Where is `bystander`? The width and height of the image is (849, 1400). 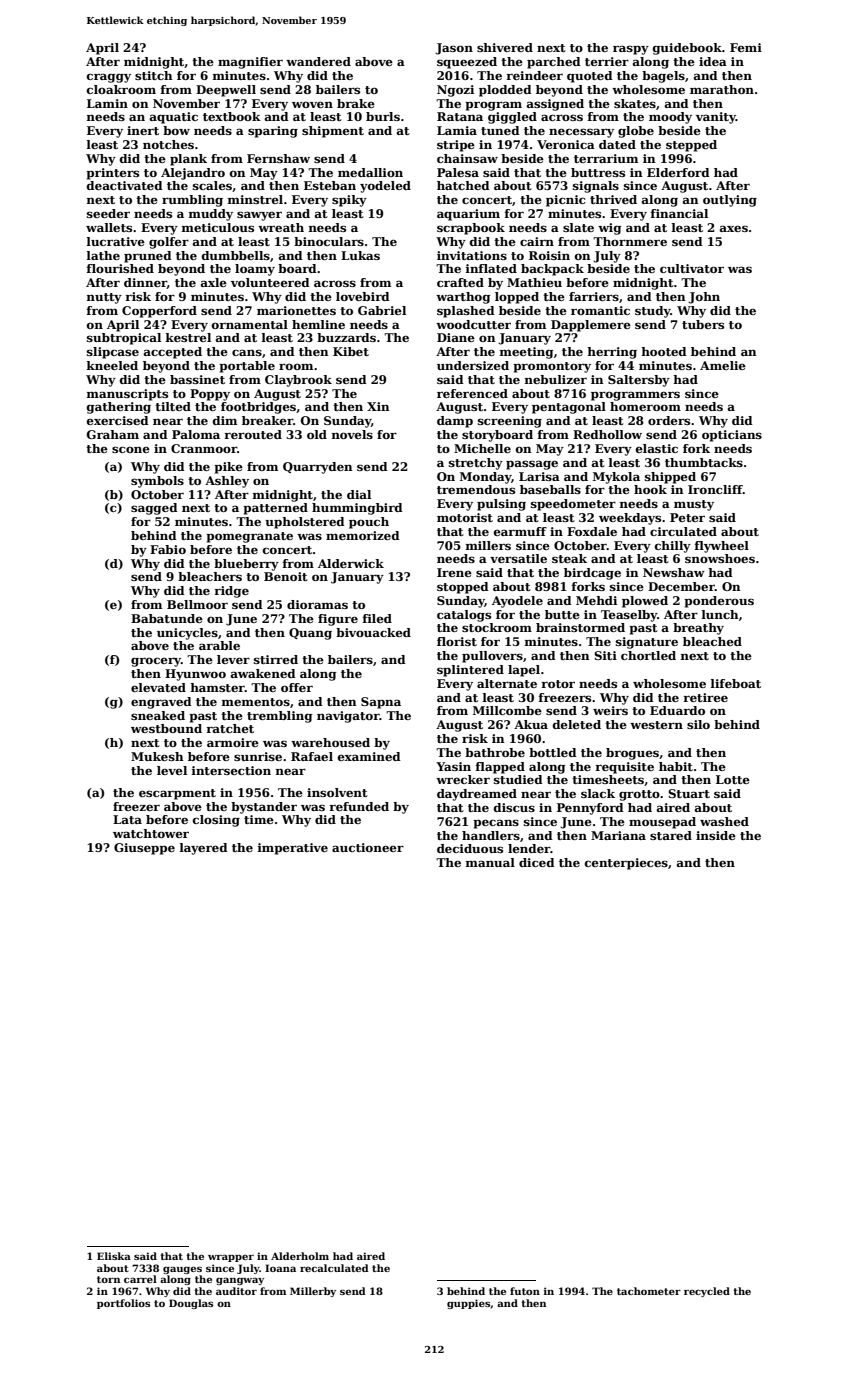 bystander is located at coordinates (264, 808).
